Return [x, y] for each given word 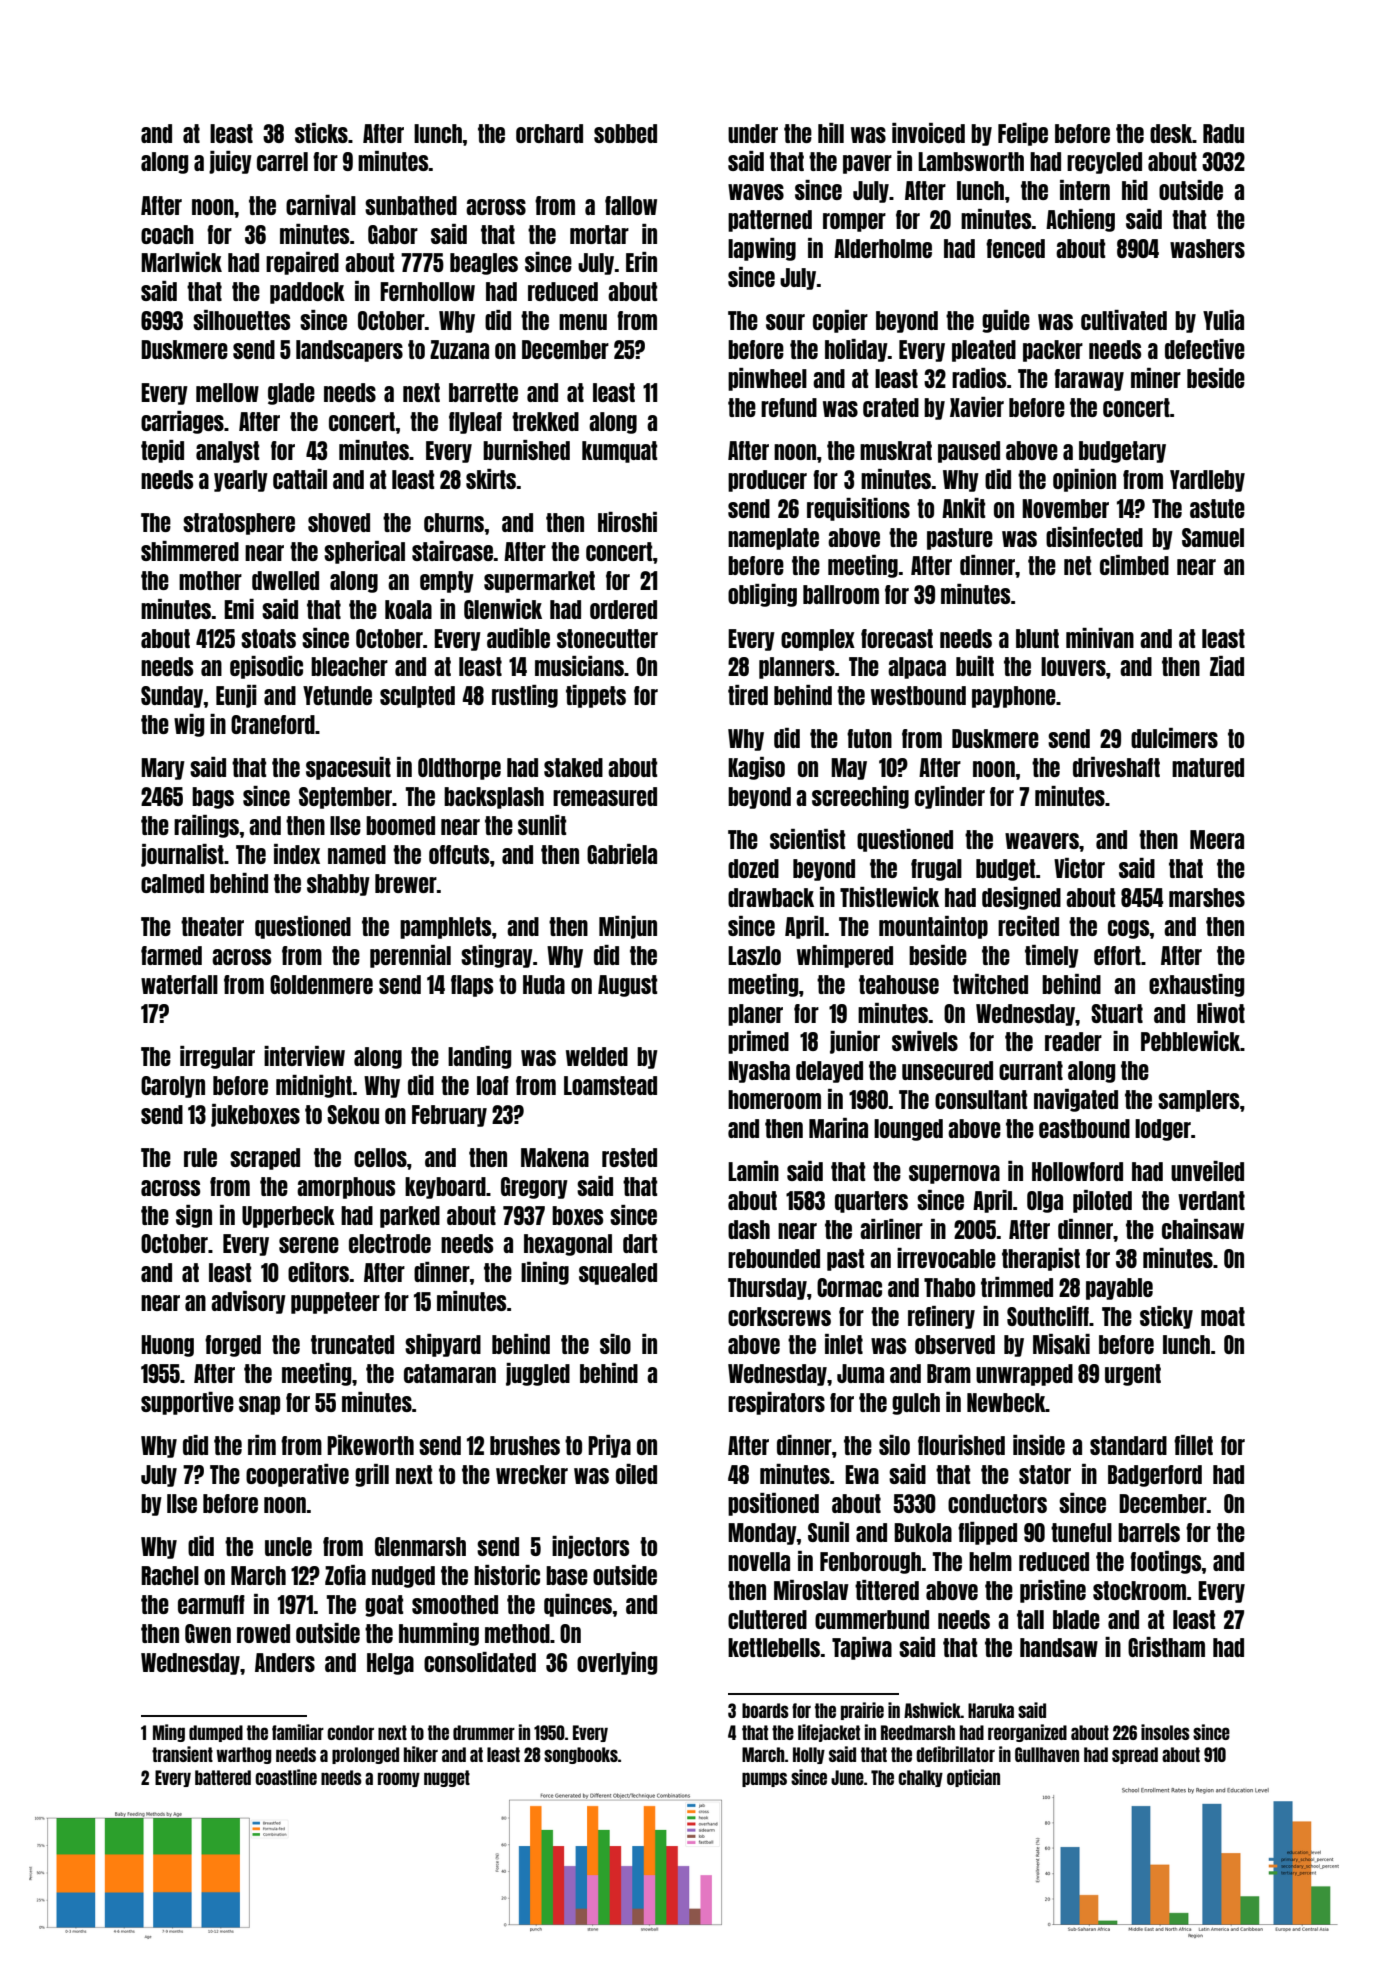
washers [1207, 248]
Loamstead [610, 1085]
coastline [286, 1777]
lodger [1163, 1130]
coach [167, 234]
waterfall [179, 984]
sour [785, 322]
